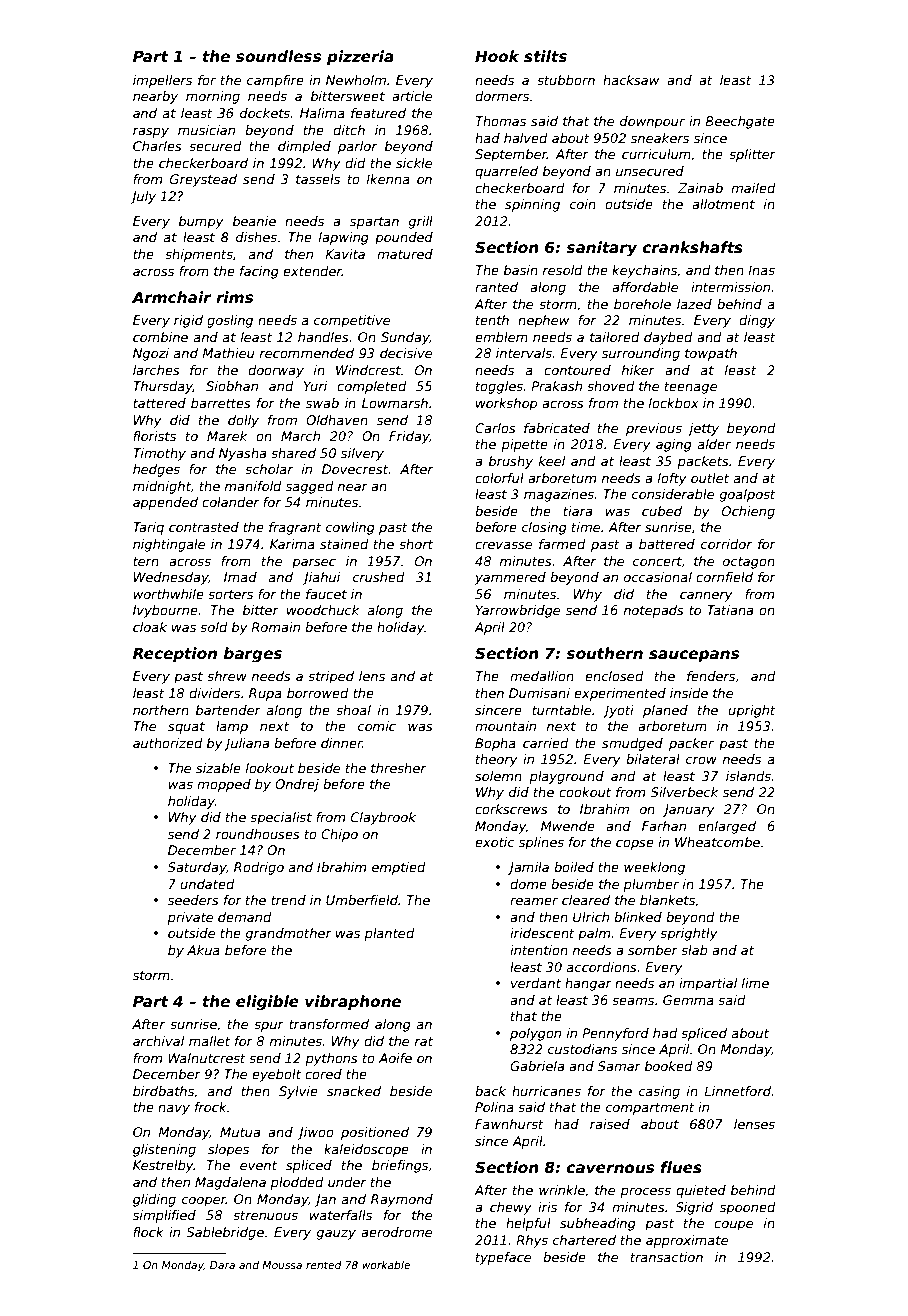 This screenshot has width=908, height=1316. Describe the element at coordinates (353, 710) in the screenshot. I see `shoal` at that location.
